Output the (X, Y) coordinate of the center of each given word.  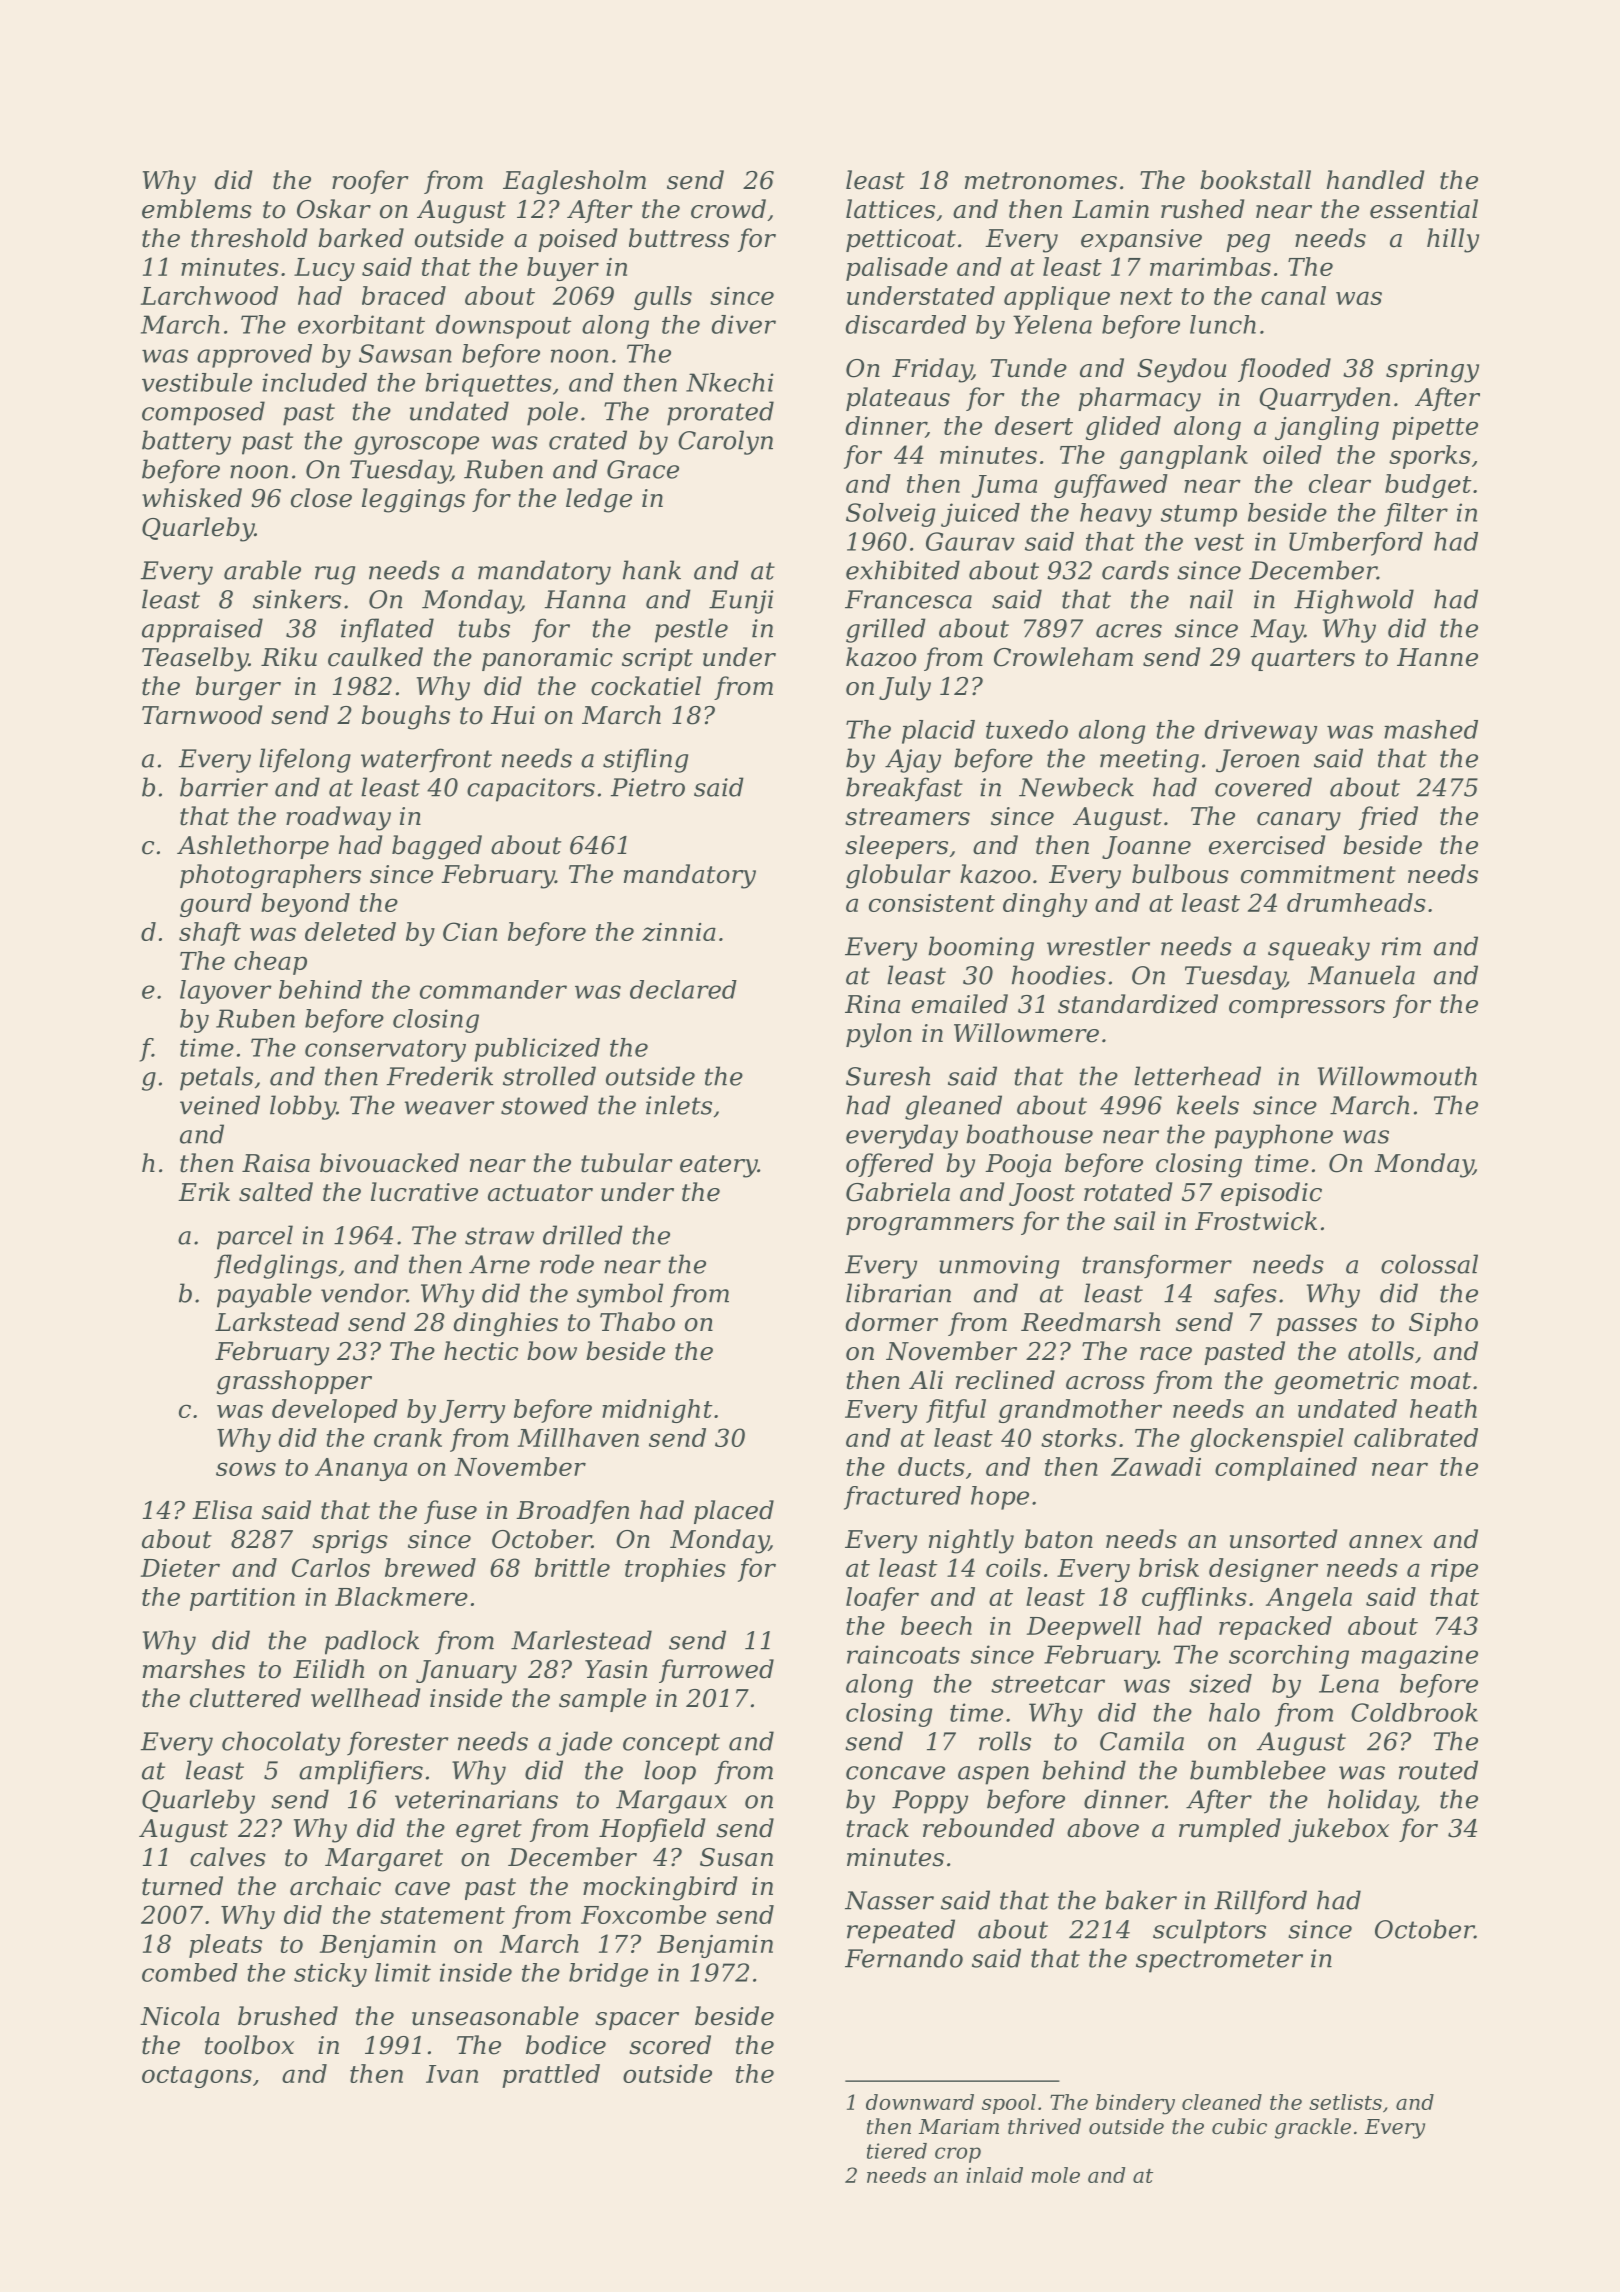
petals (216, 1078)
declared (683, 989)
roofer (370, 182)
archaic (335, 1886)
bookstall (1255, 180)
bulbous (1180, 874)
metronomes (1041, 181)
